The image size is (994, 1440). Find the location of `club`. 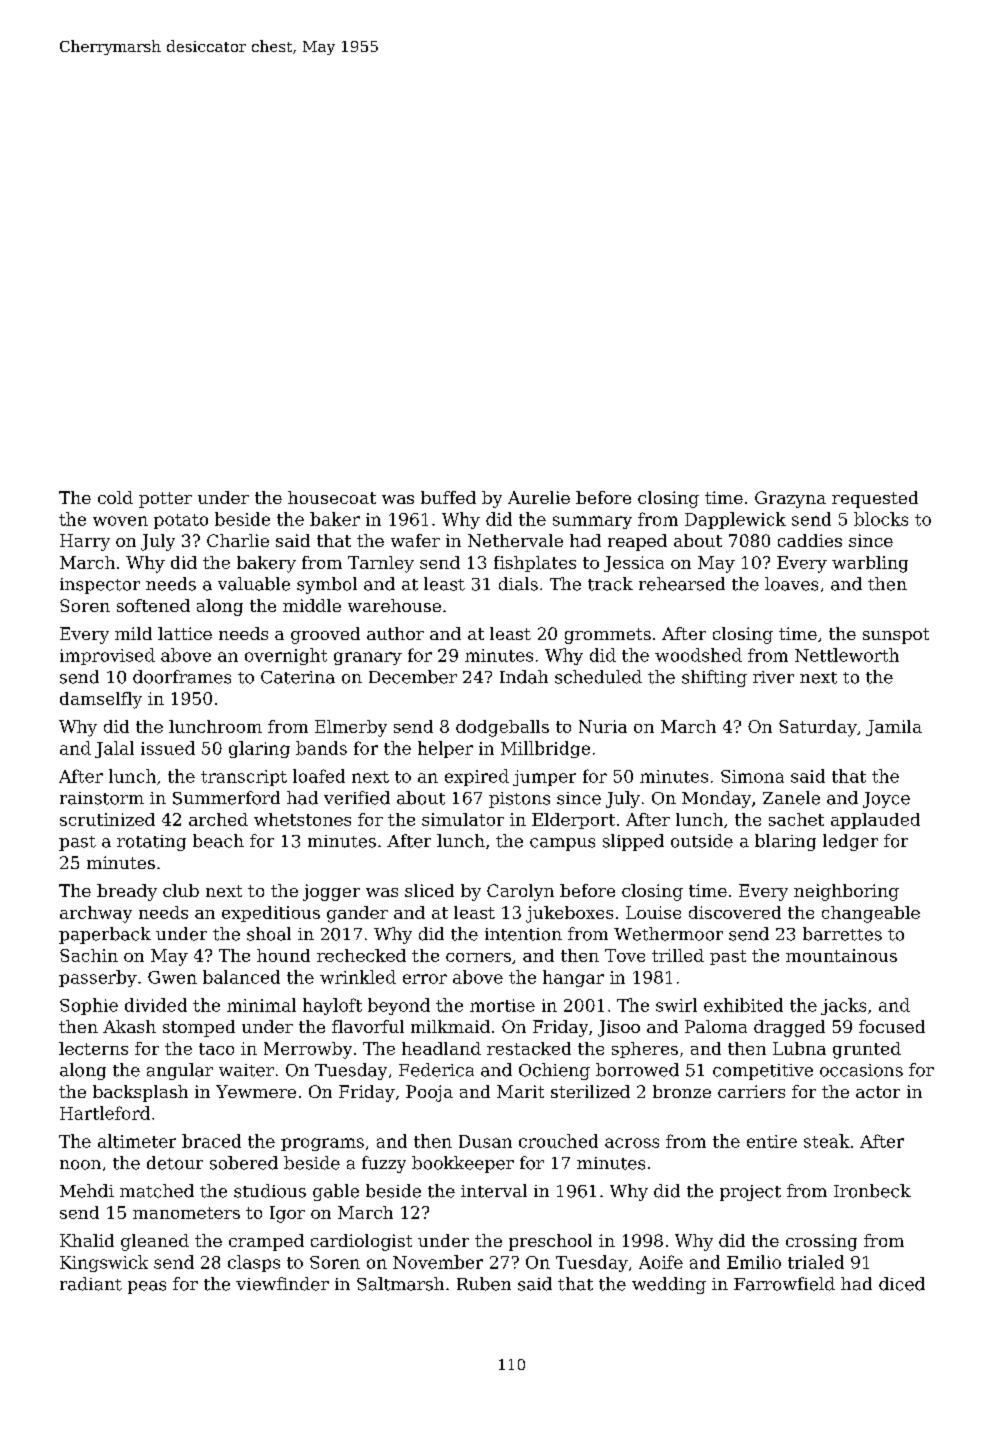

club is located at coordinates (181, 890).
